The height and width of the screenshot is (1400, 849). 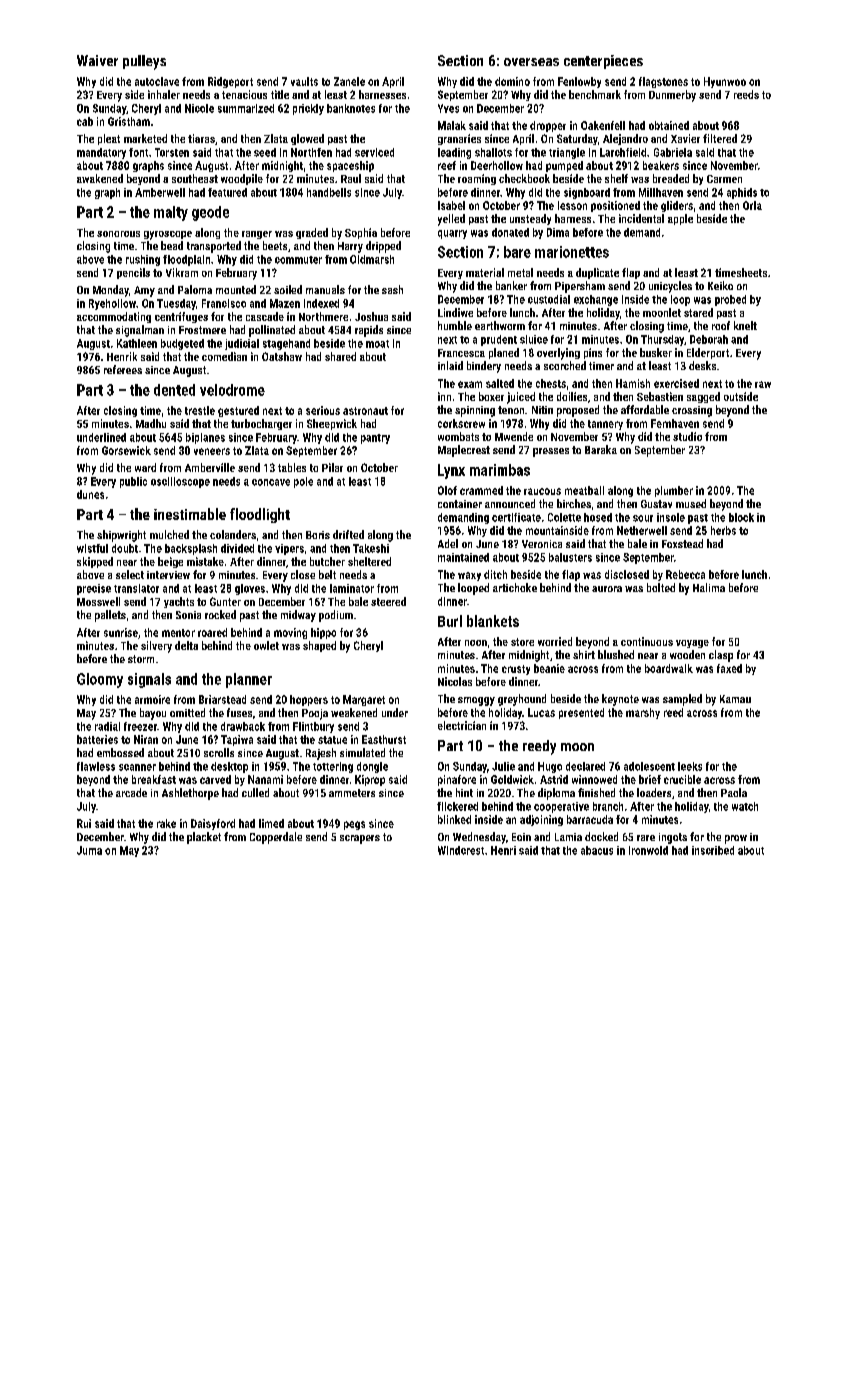 What do you see at coordinates (690, 766) in the screenshot?
I see `leeks` at bounding box center [690, 766].
